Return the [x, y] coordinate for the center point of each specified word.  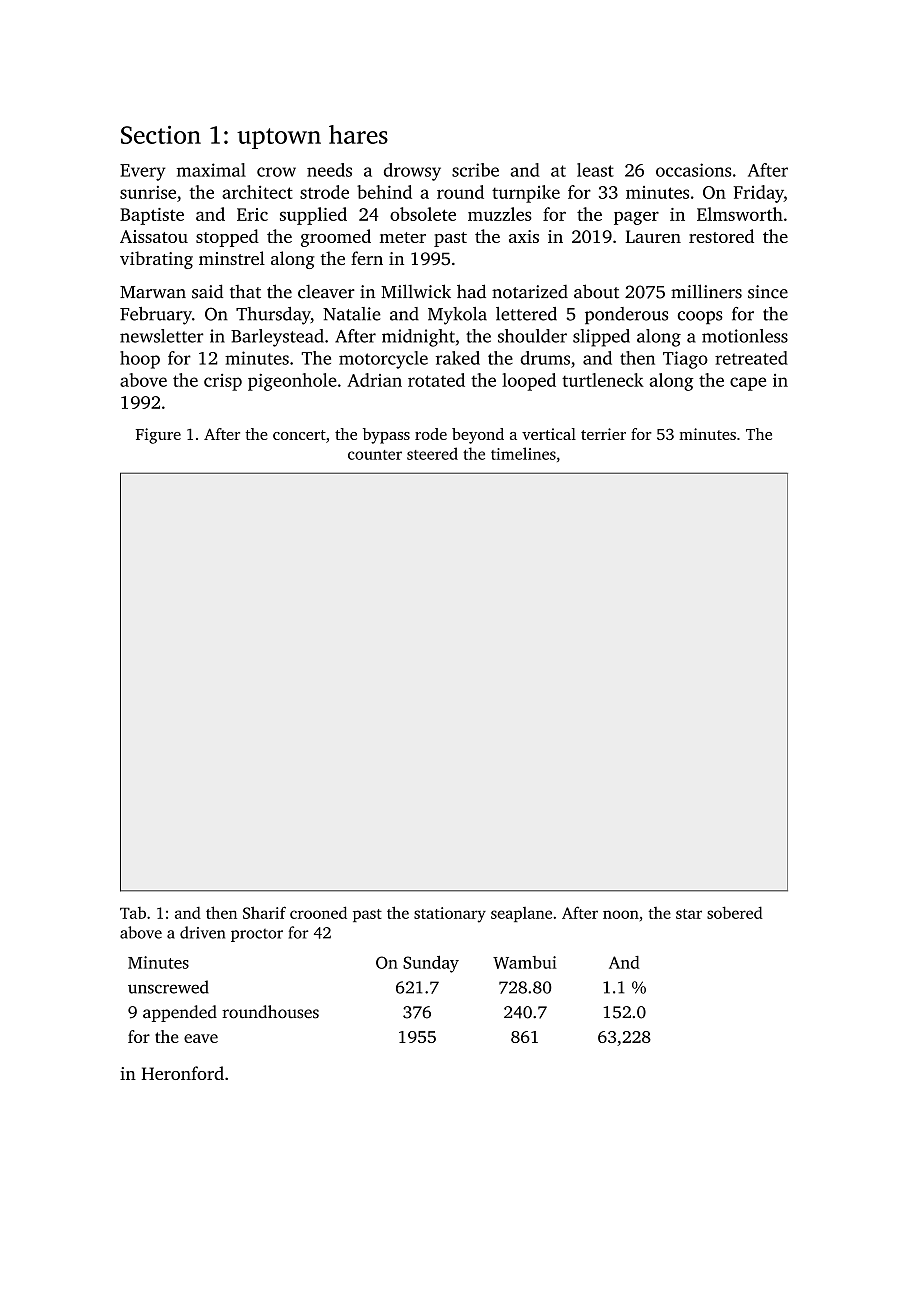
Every [142, 172]
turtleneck [603, 380]
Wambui [525, 962]
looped [529, 382]
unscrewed [168, 987]
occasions [693, 170]
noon [621, 914]
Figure [158, 436]
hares [358, 134]
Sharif [264, 912]
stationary [450, 915]
